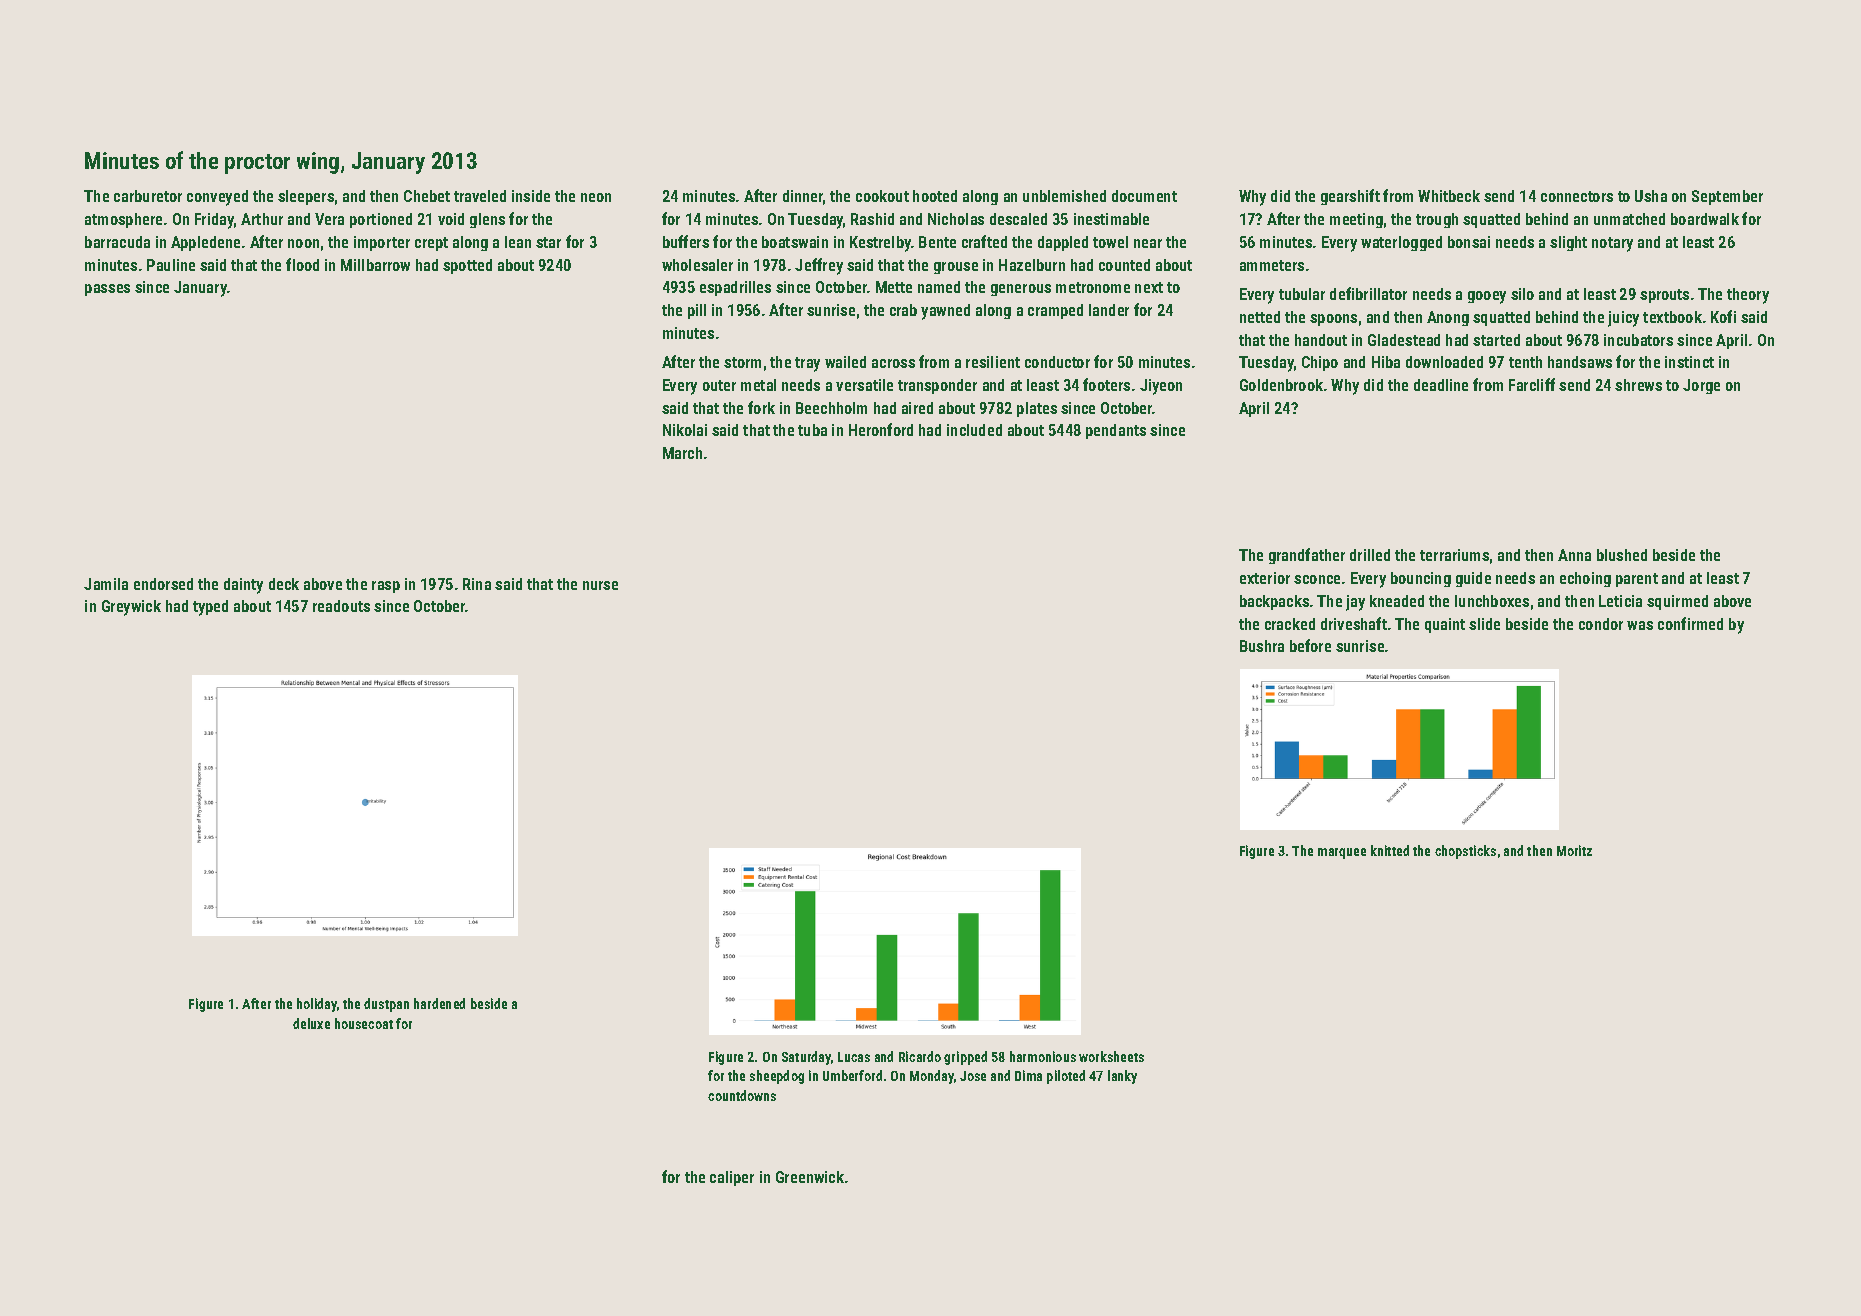 The image size is (1861, 1316). What do you see at coordinates (106, 584) in the screenshot?
I see `Jamila` at bounding box center [106, 584].
